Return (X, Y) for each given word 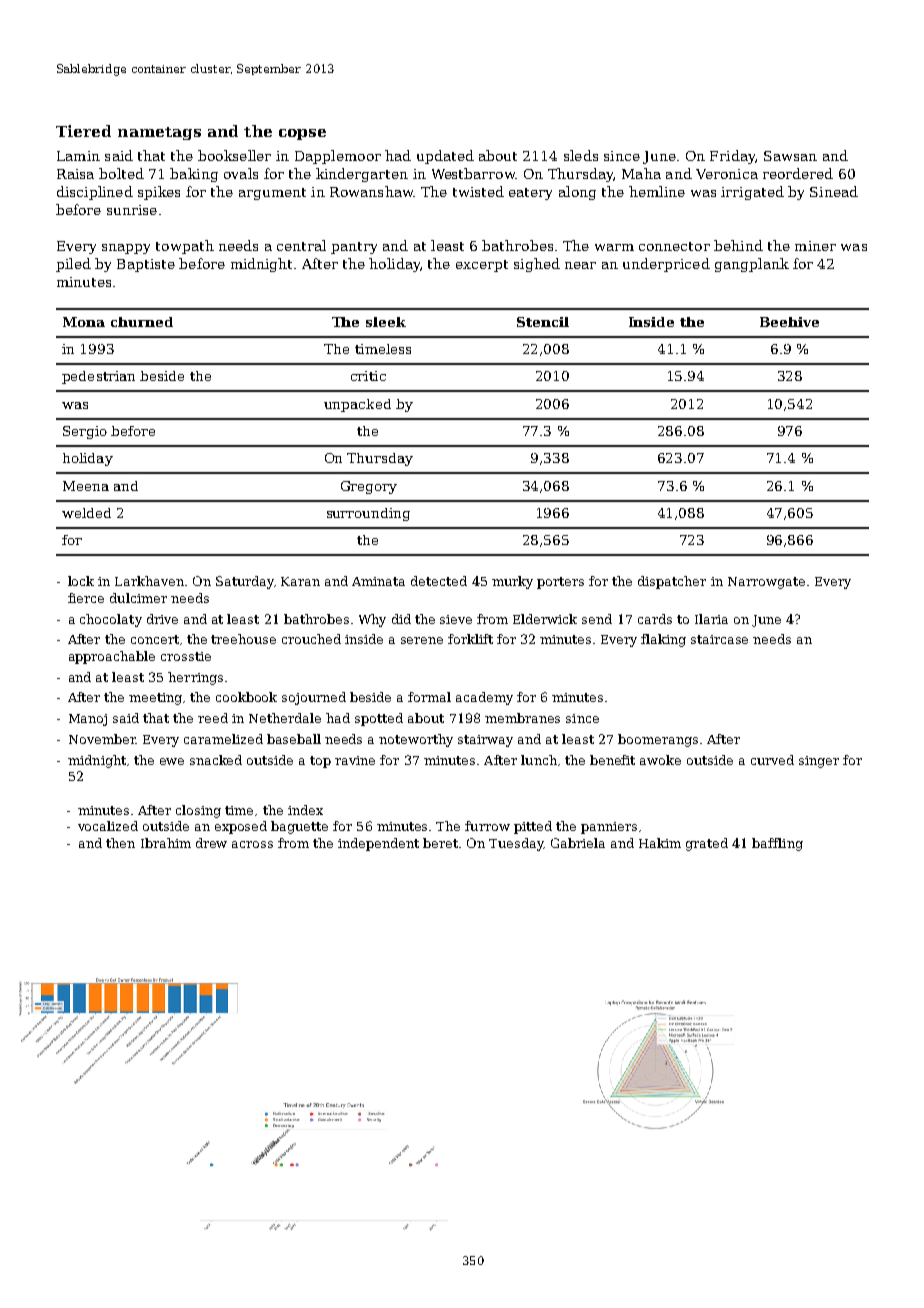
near (580, 265)
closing (198, 811)
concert (155, 639)
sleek (386, 322)
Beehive (789, 322)
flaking (663, 640)
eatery (530, 194)
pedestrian (98, 377)
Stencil (543, 322)
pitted (533, 827)
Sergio (85, 432)
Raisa (75, 174)
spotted (379, 719)
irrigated (752, 193)
